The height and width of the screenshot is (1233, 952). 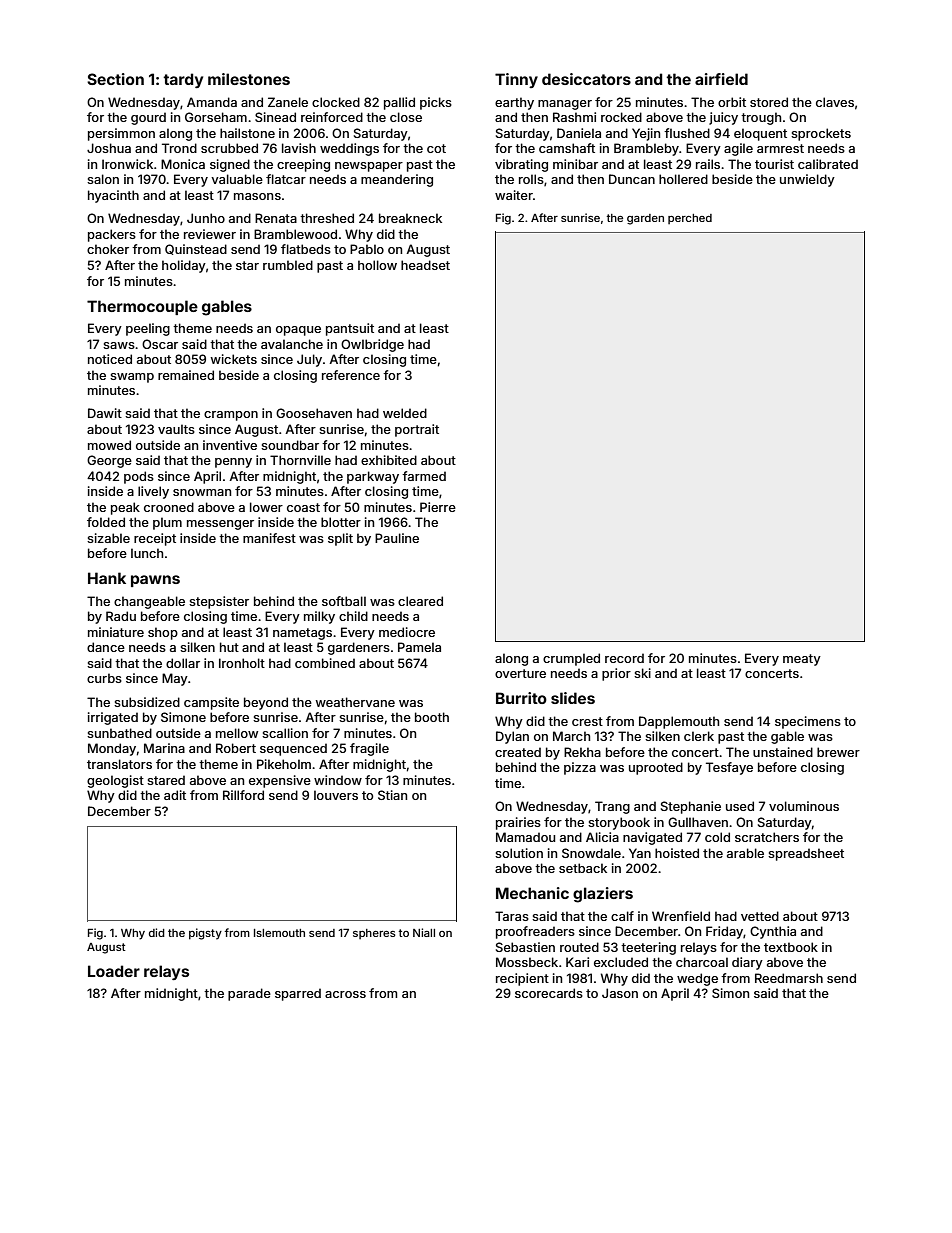 What do you see at coordinates (205, 934) in the screenshot?
I see `pigsty` at bounding box center [205, 934].
